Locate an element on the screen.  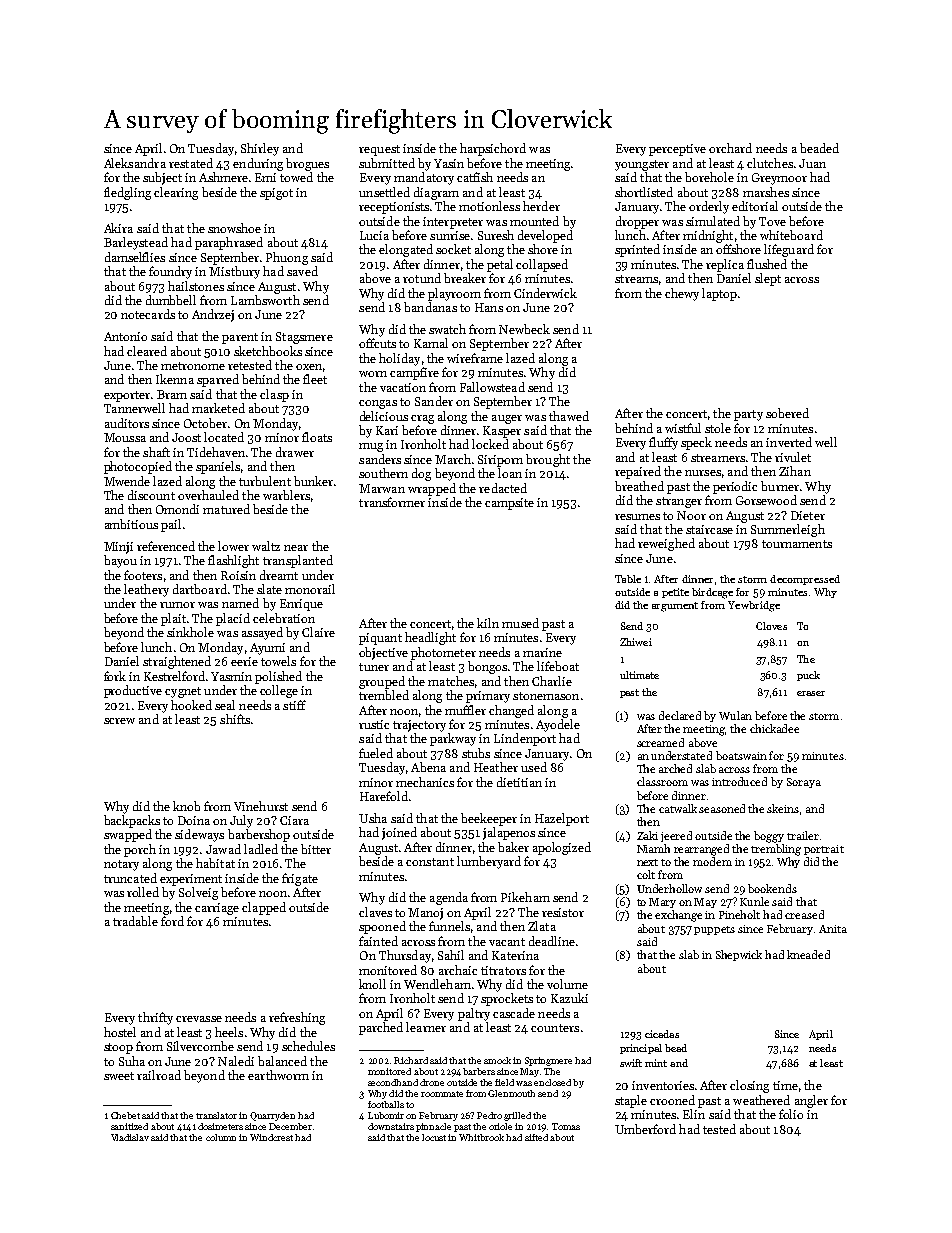
Cloves is located at coordinates (771, 626).
